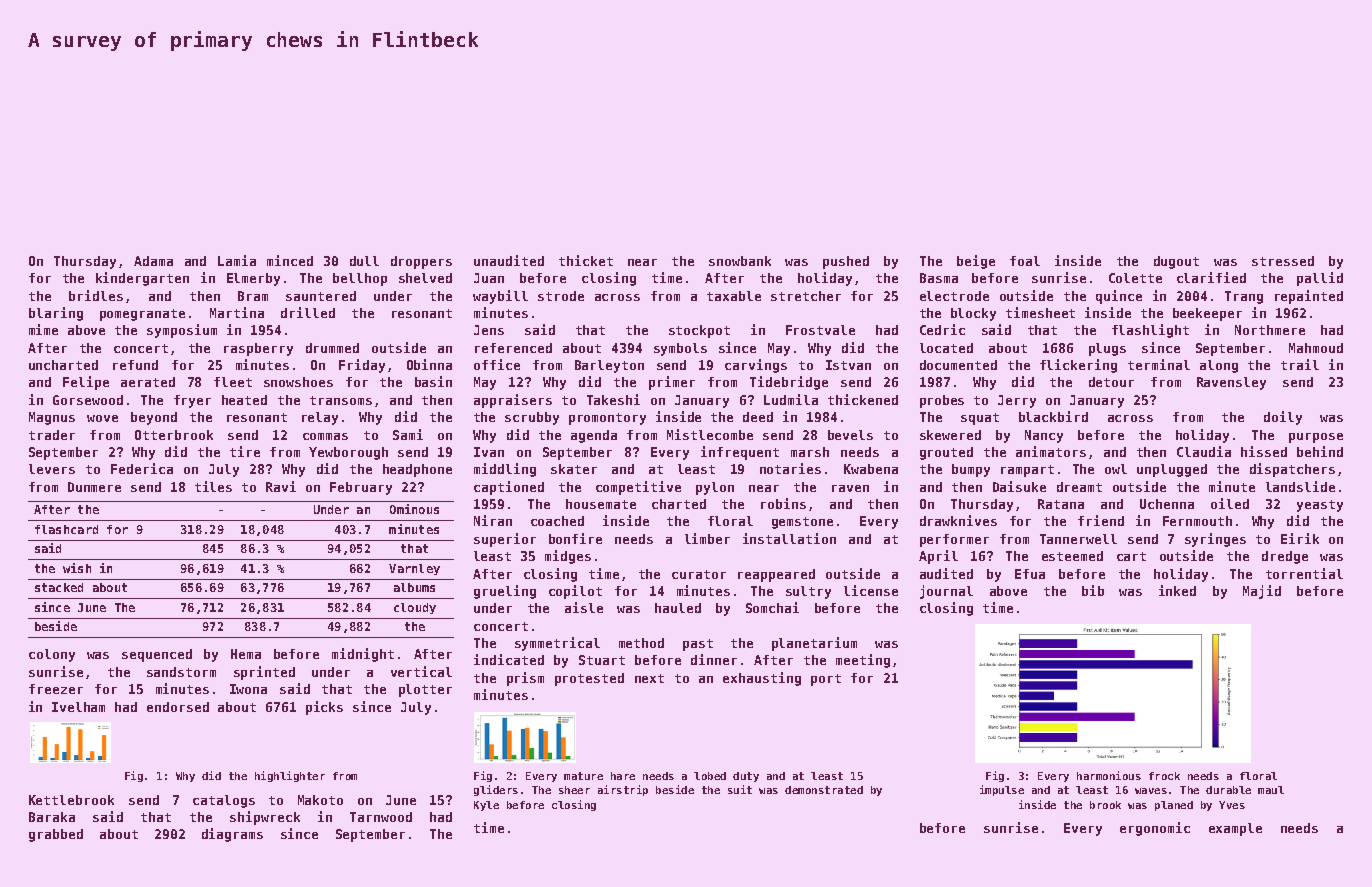 The image size is (1372, 887). What do you see at coordinates (232, 835) in the page?
I see `diagrams` at bounding box center [232, 835].
